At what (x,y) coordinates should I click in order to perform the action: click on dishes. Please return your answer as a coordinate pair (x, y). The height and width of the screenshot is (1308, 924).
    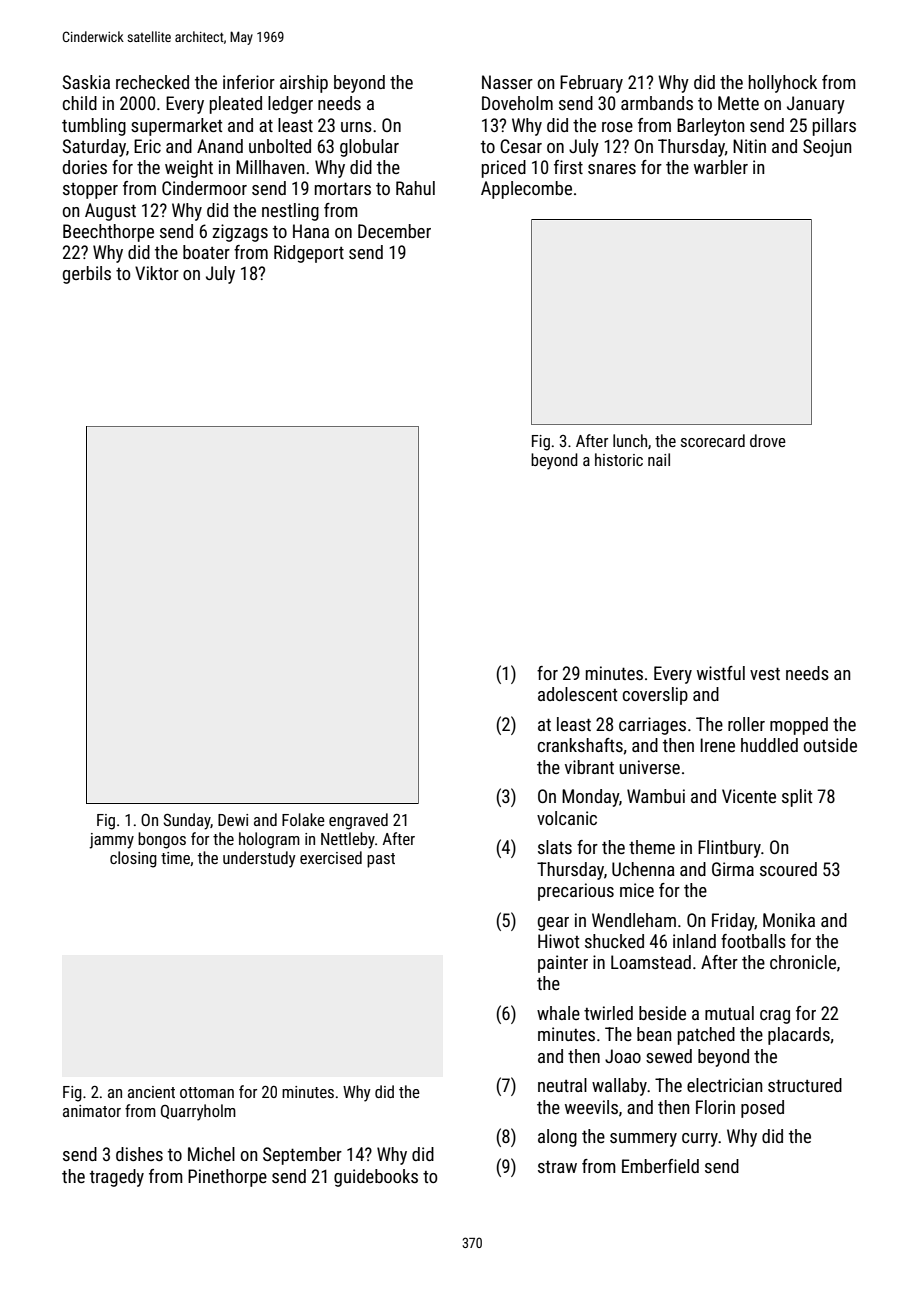
    Looking at the image, I should click on (139, 1154).
